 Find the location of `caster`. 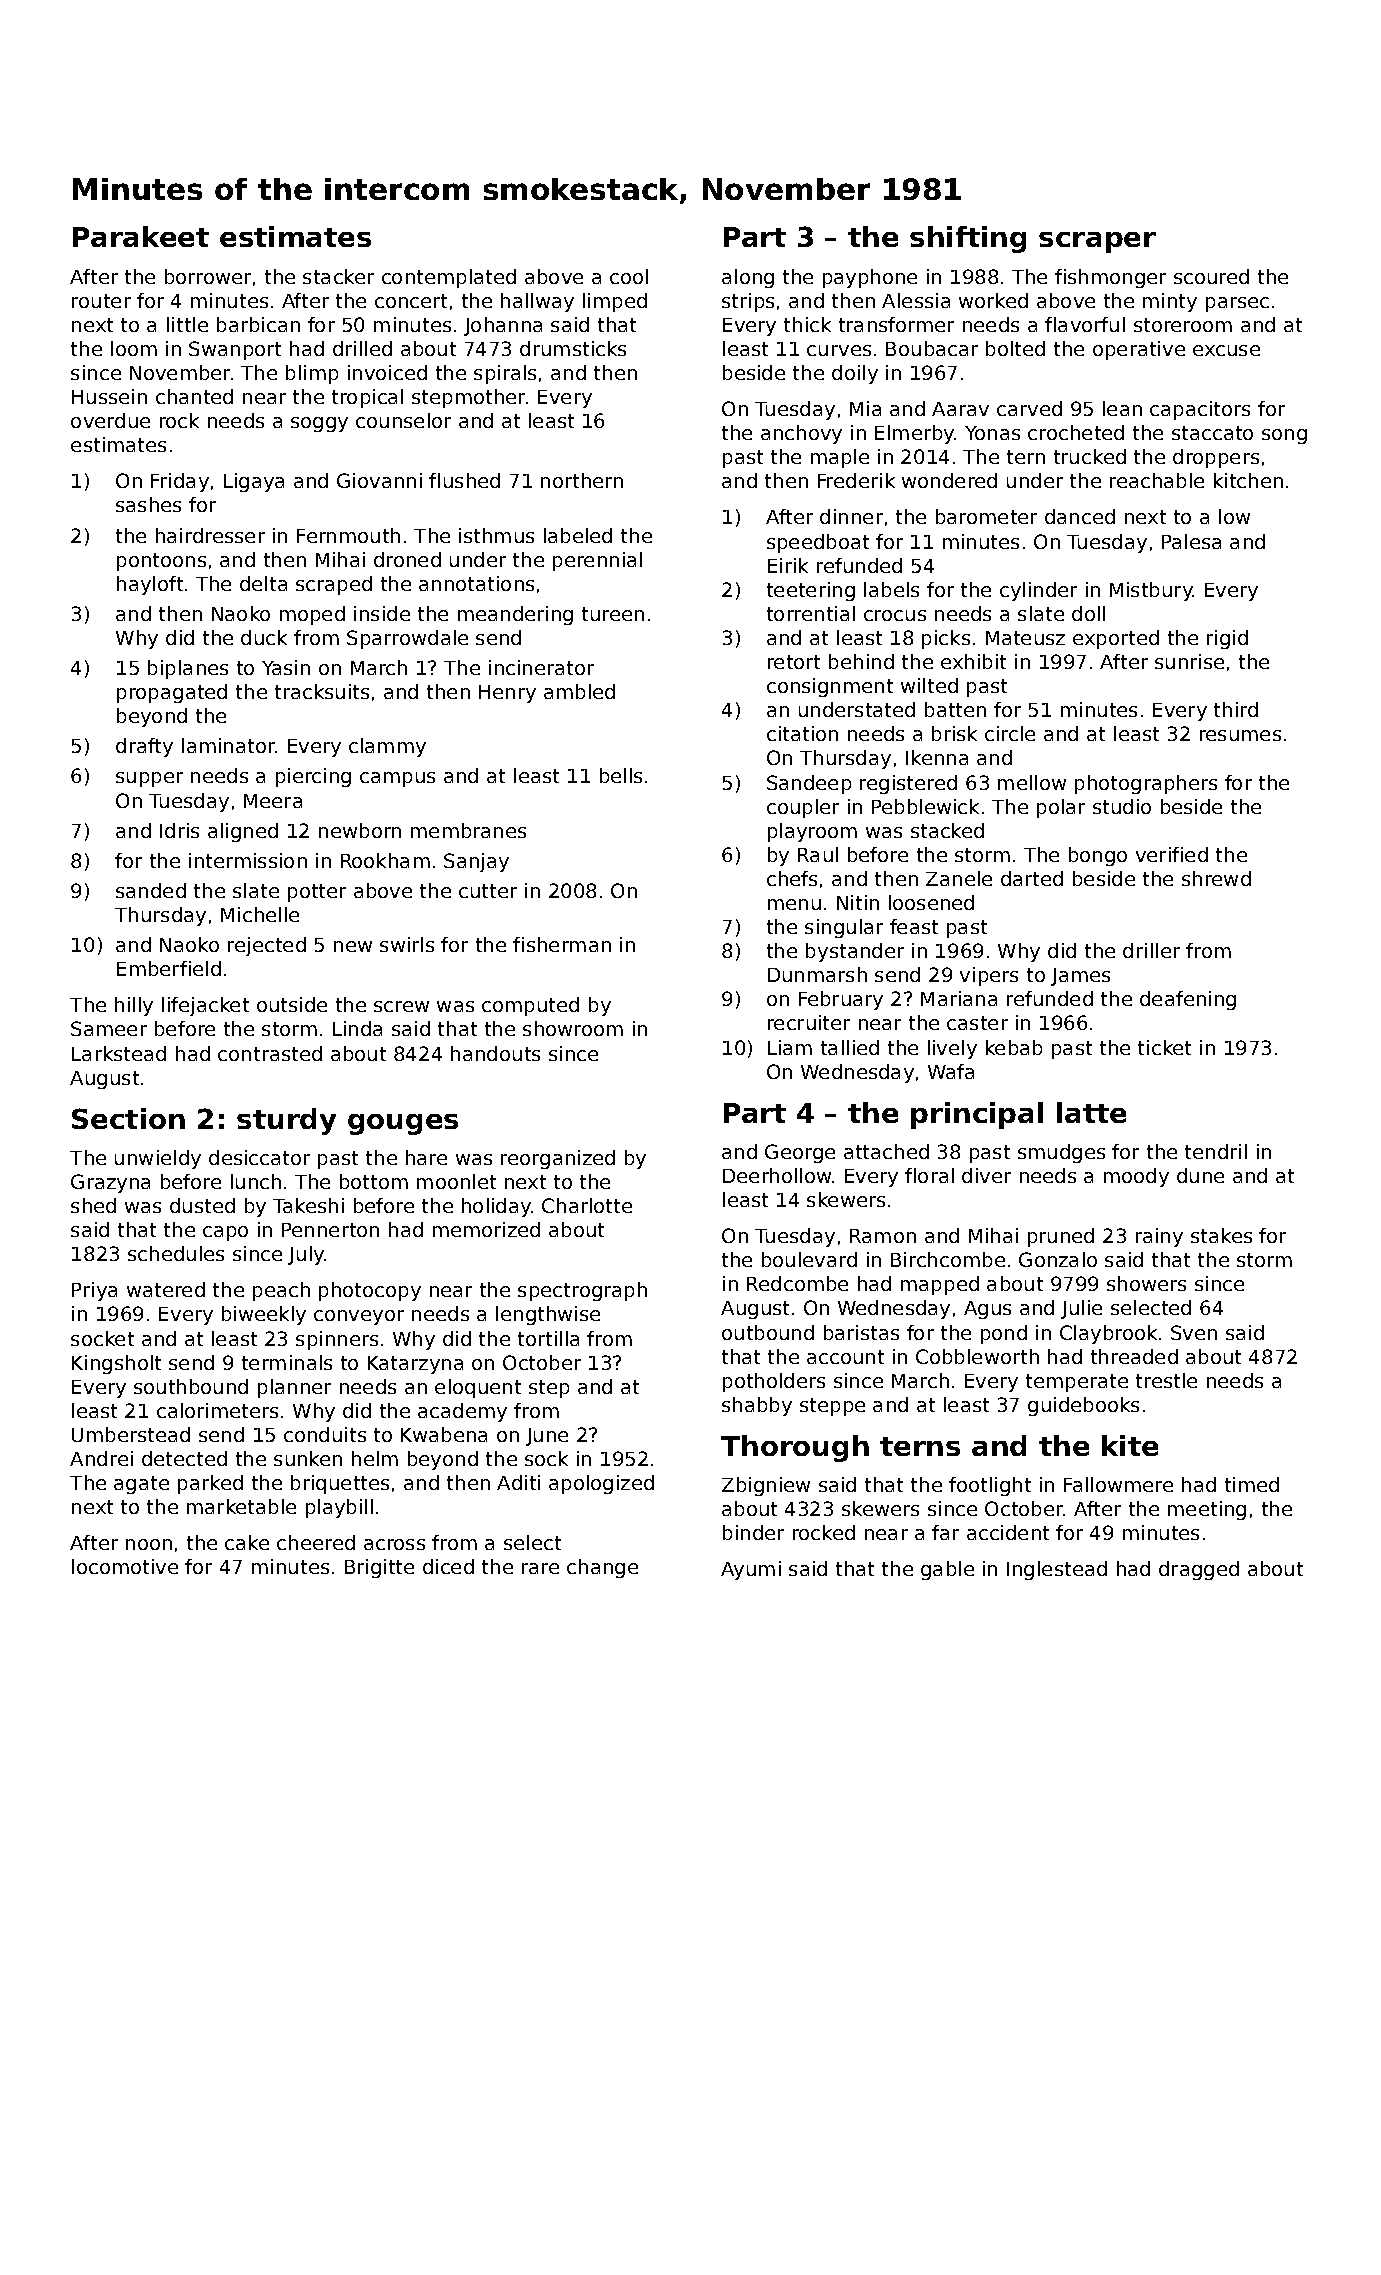

caster is located at coordinates (977, 1023).
